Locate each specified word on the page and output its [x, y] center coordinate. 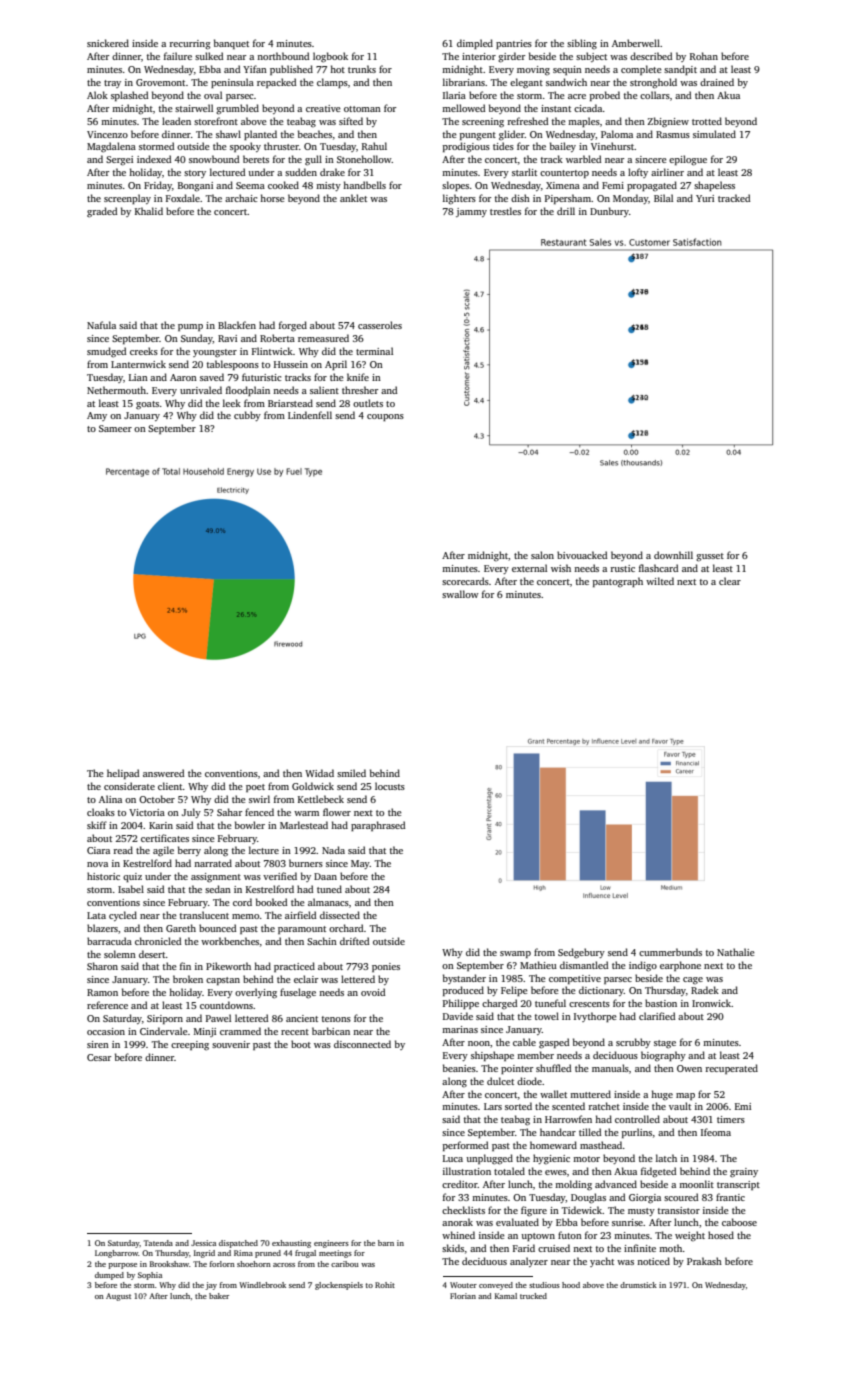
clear [730, 581]
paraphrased [378, 826]
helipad [123, 774]
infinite [640, 1248]
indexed [154, 159]
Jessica [203, 1243]
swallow [460, 594]
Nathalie [736, 952]
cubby [247, 416]
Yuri [705, 198]
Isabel [131, 889]
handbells [364, 185]
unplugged [489, 1159]
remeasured [323, 338]
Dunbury [609, 212]
